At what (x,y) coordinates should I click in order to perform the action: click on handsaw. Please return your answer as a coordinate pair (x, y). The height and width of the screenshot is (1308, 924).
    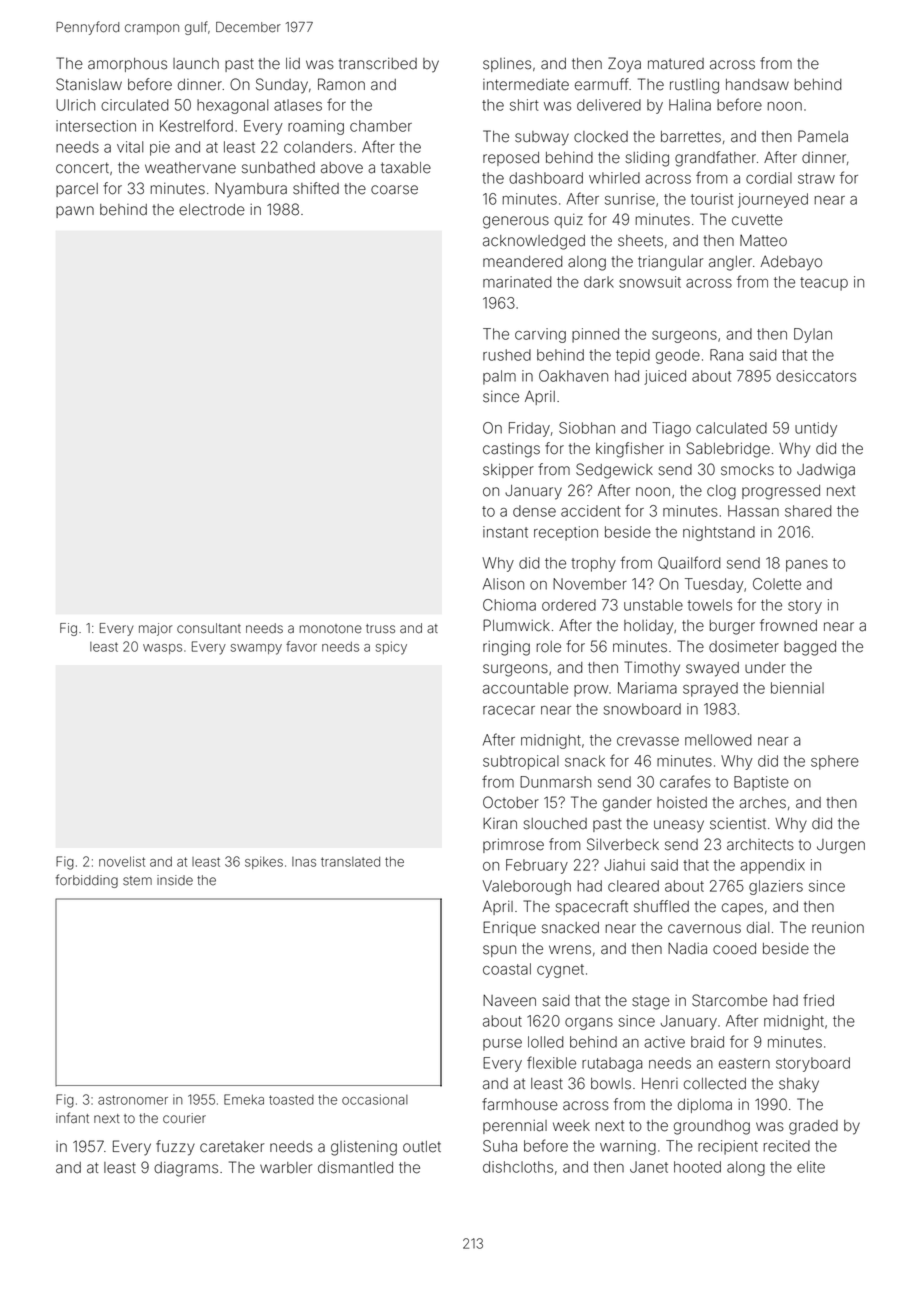
    Looking at the image, I should click on (757, 85).
